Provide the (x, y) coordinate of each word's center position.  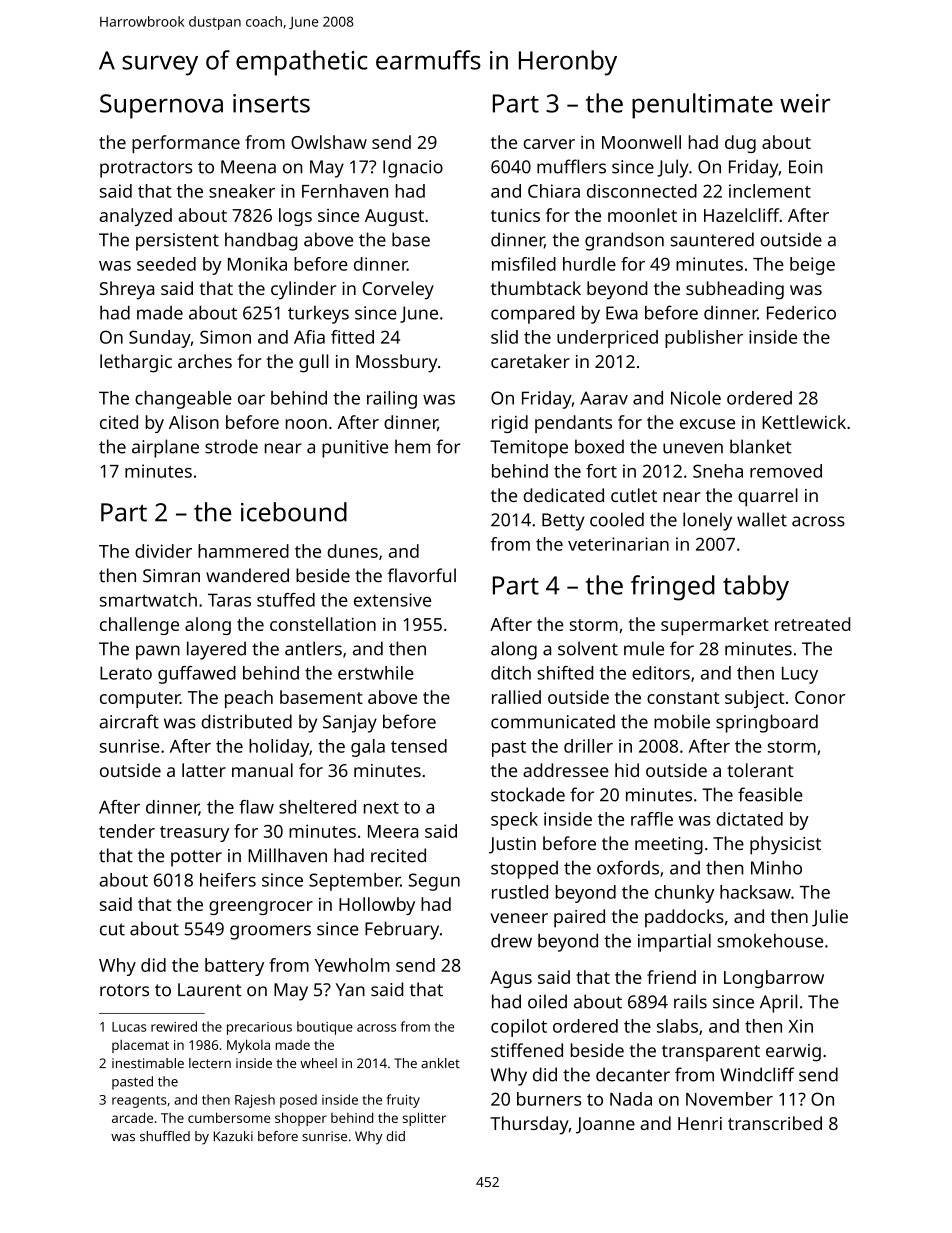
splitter (424, 1119)
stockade (528, 794)
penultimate (702, 106)
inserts (271, 103)
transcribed (775, 1123)
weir (805, 103)
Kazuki (233, 1136)
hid (627, 770)
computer (140, 700)
